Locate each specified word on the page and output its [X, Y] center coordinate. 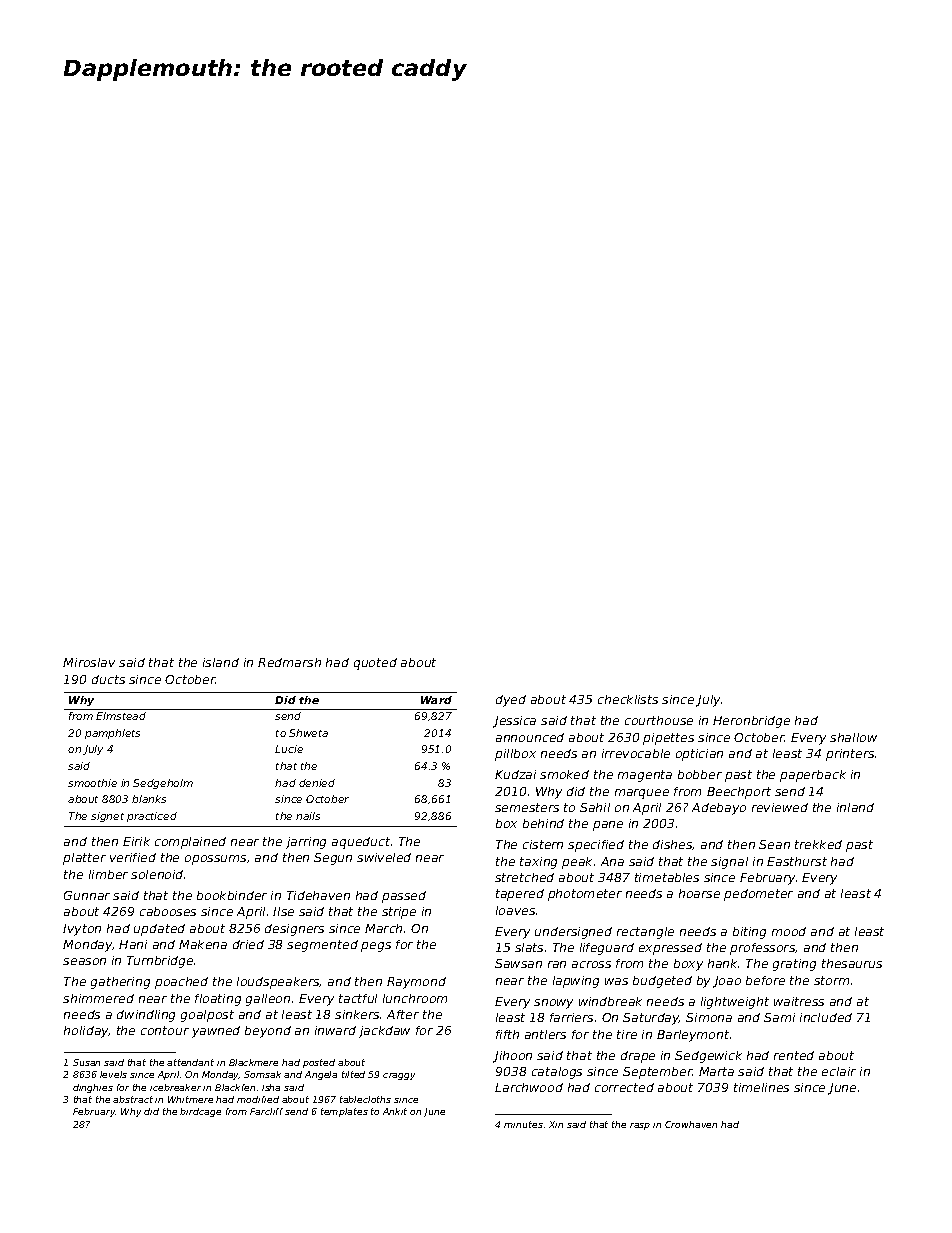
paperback [813, 776]
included [826, 1017]
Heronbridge [751, 722]
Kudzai [515, 774]
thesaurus [852, 963]
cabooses [168, 911]
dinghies [93, 1088]
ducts [108, 679]
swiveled [384, 857]
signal [729, 863]
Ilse [283, 911]
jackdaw [384, 1032]
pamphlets [112, 734]
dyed [511, 701]
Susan [86, 1062]
